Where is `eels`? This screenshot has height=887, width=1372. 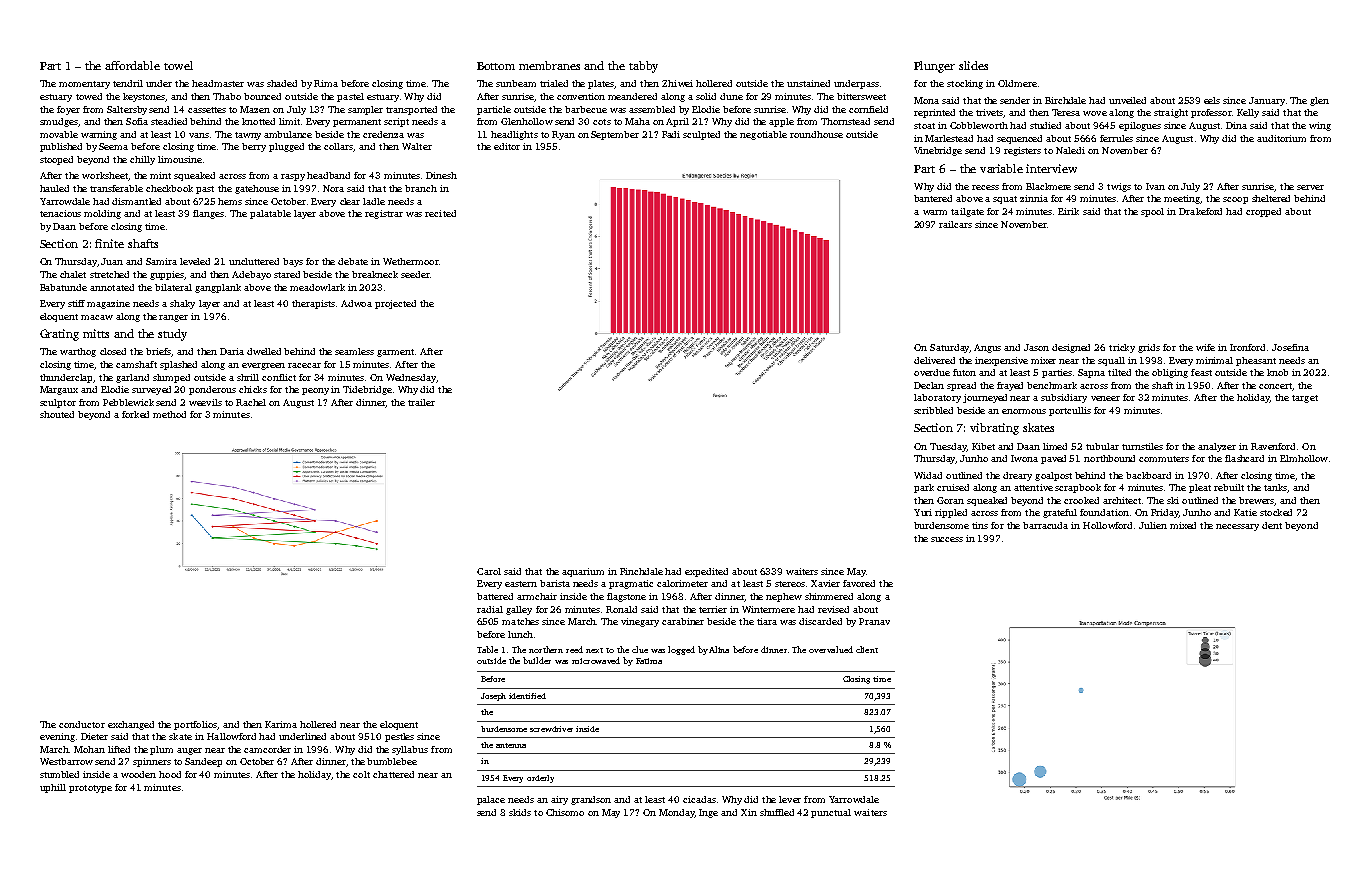
eels is located at coordinates (1212, 100).
